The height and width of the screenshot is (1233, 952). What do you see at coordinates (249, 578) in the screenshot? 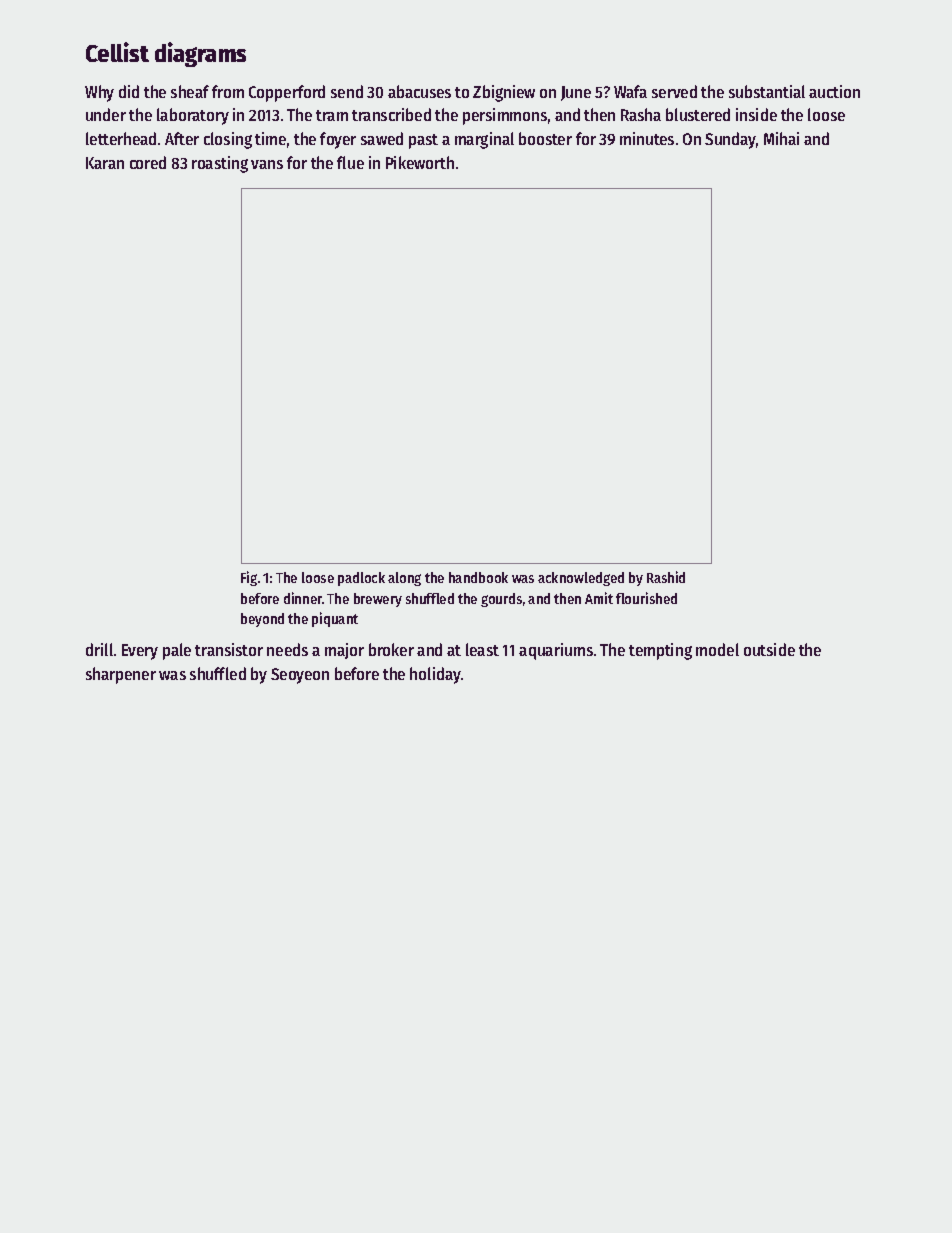
I see `Fig` at bounding box center [249, 578].
